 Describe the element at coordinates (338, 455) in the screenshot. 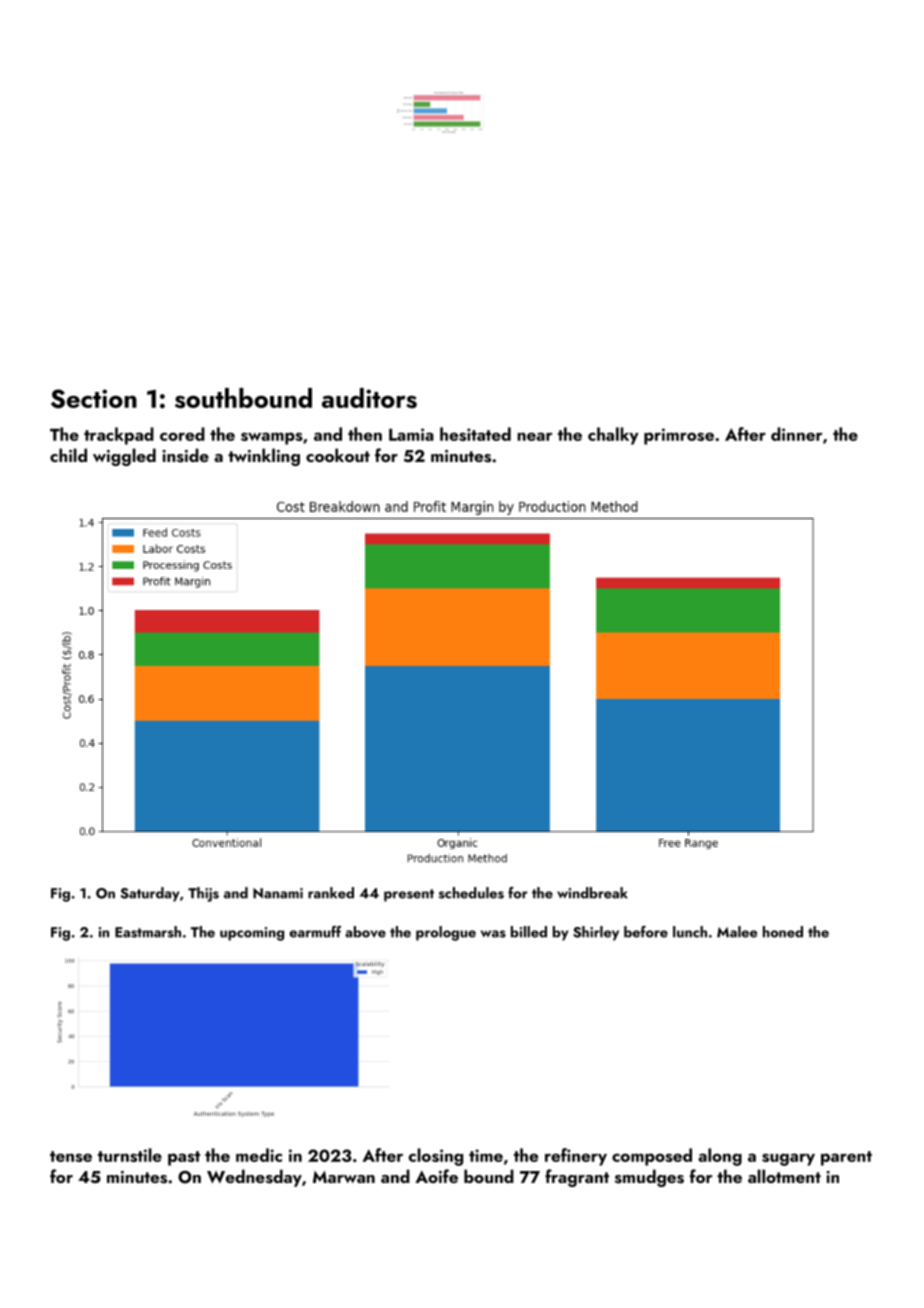

I see `cookout` at that location.
